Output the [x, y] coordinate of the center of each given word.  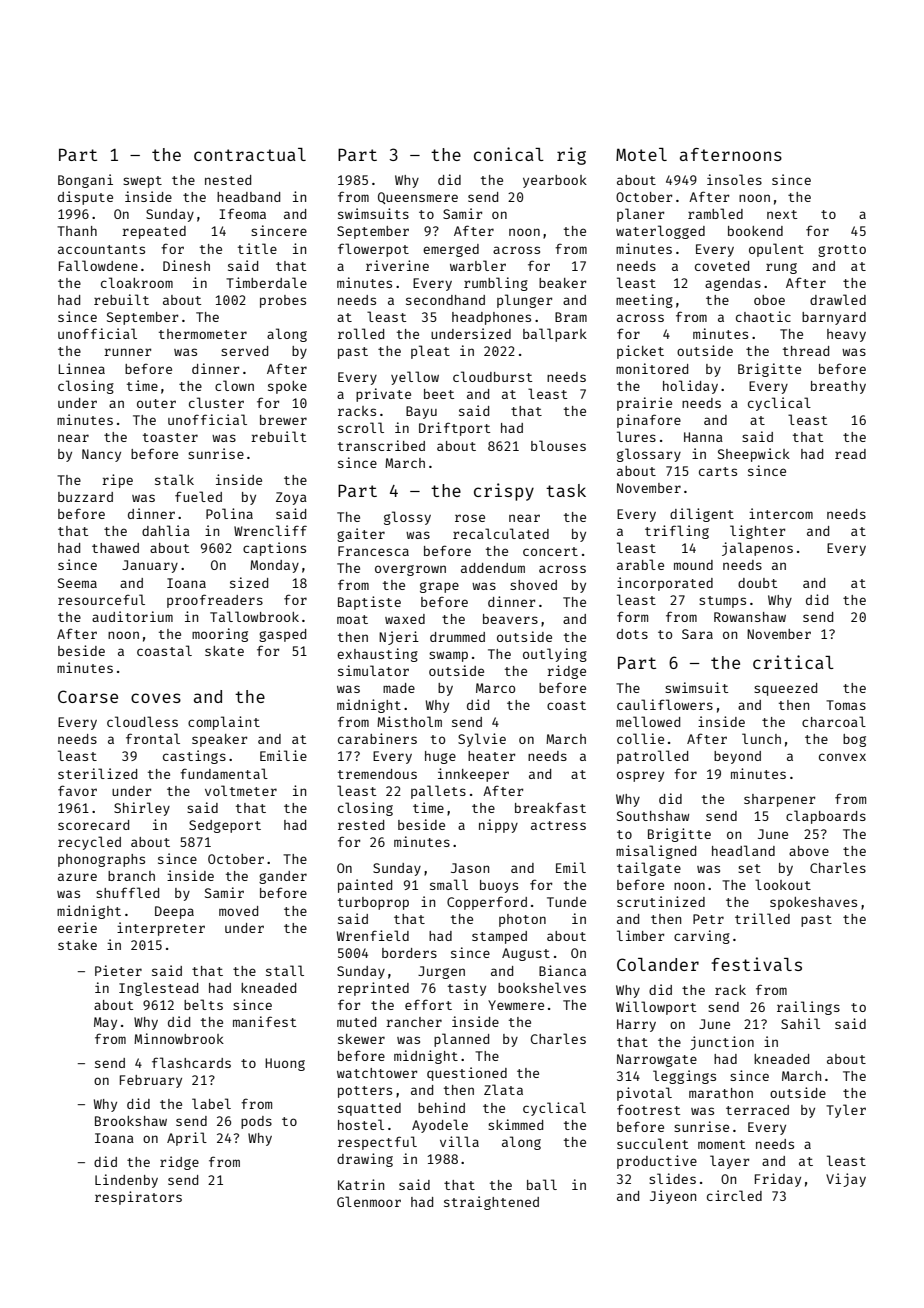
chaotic [763, 316]
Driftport [454, 429]
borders [409, 953]
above [809, 851]
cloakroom [137, 282]
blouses [558, 445]
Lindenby [126, 1181]
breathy [838, 387]
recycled [89, 843]
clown [234, 385]
